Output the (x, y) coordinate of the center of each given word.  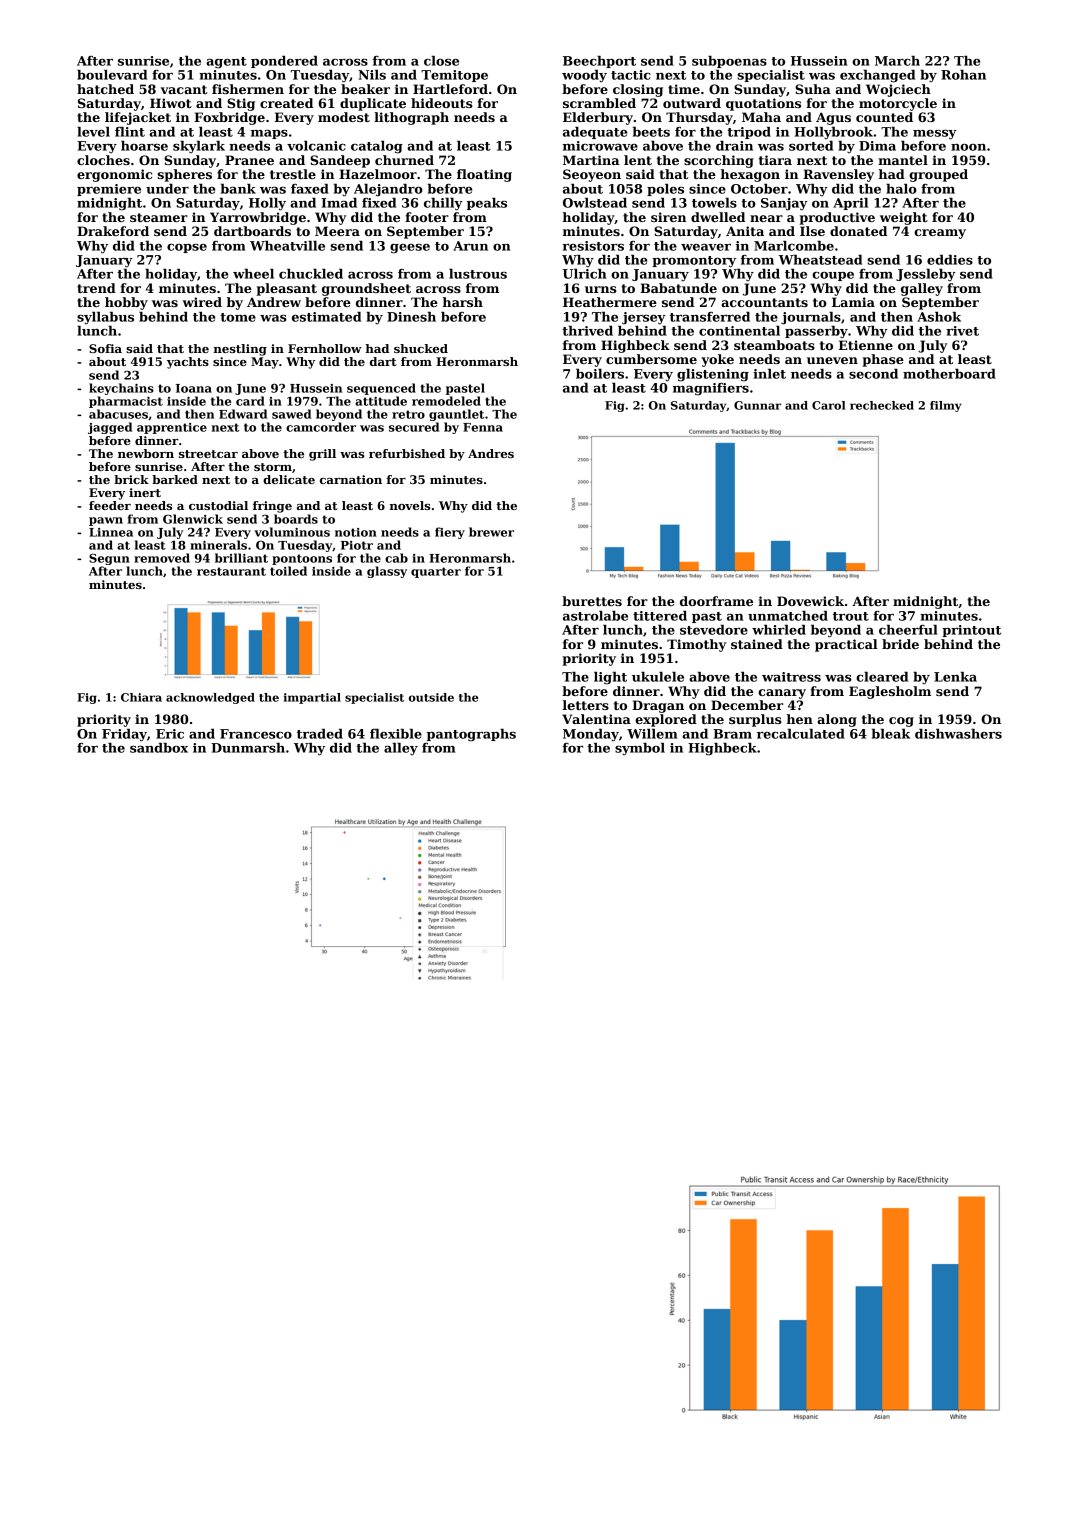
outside (431, 697)
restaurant (231, 571)
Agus (833, 118)
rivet (962, 331)
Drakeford (113, 231)
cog (901, 722)
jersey (644, 318)
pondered (284, 62)
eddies (950, 260)
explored (666, 720)
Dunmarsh (248, 748)
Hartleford (450, 89)
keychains (121, 389)
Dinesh (411, 317)
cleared (882, 677)
